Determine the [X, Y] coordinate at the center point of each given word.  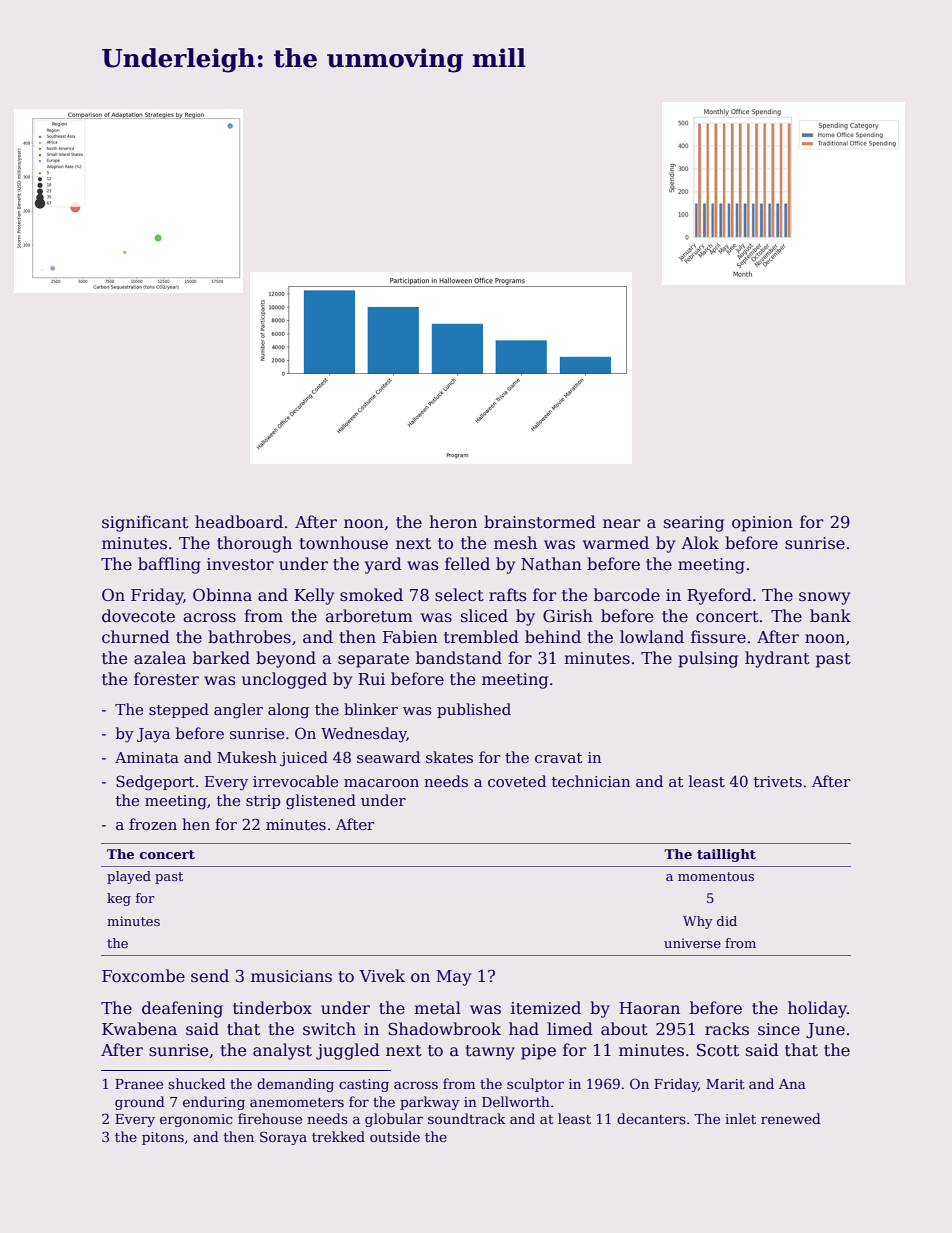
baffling [169, 565]
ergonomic [196, 1120]
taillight [726, 855]
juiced [304, 759]
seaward [388, 757]
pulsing [708, 659]
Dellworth [516, 1101]
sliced [484, 616]
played [129, 877]
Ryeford [719, 596]
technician [591, 781]
